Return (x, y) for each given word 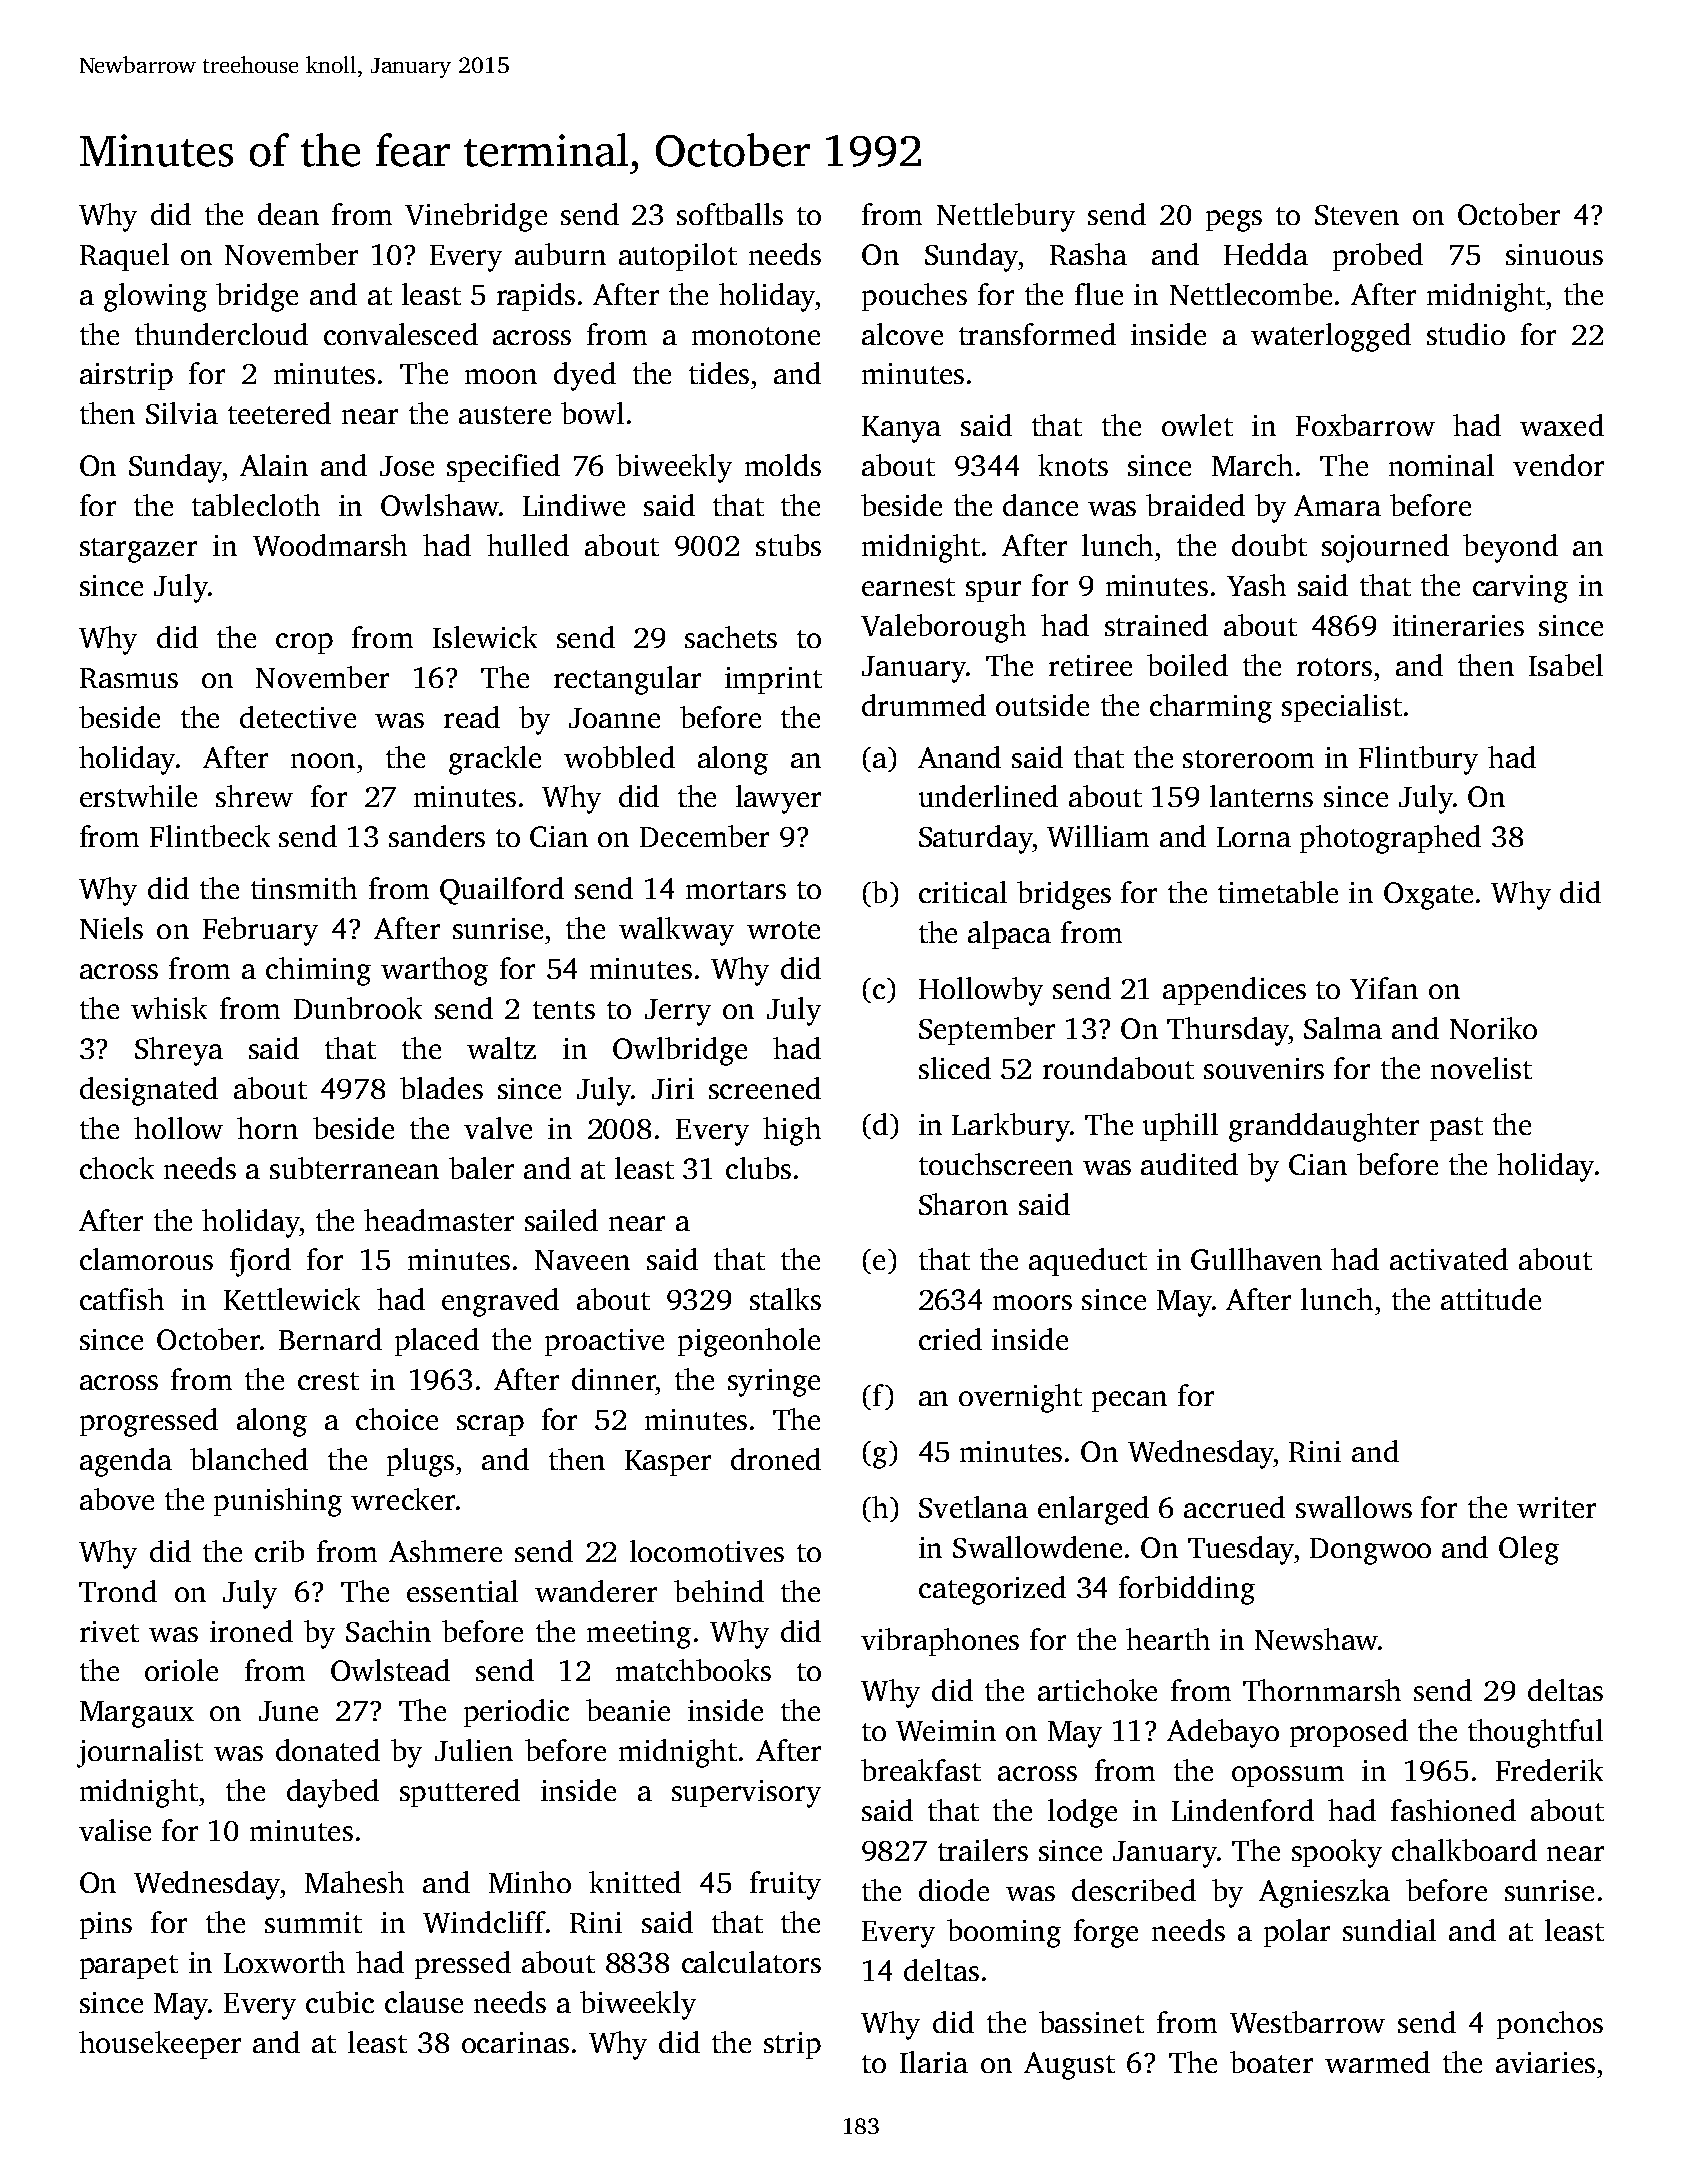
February (260, 931)
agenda (126, 1462)
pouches (914, 297)
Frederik (1549, 1770)
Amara (1337, 505)
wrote (783, 930)
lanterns (1261, 796)
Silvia (182, 413)
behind (719, 1591)
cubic (340, 2002)
